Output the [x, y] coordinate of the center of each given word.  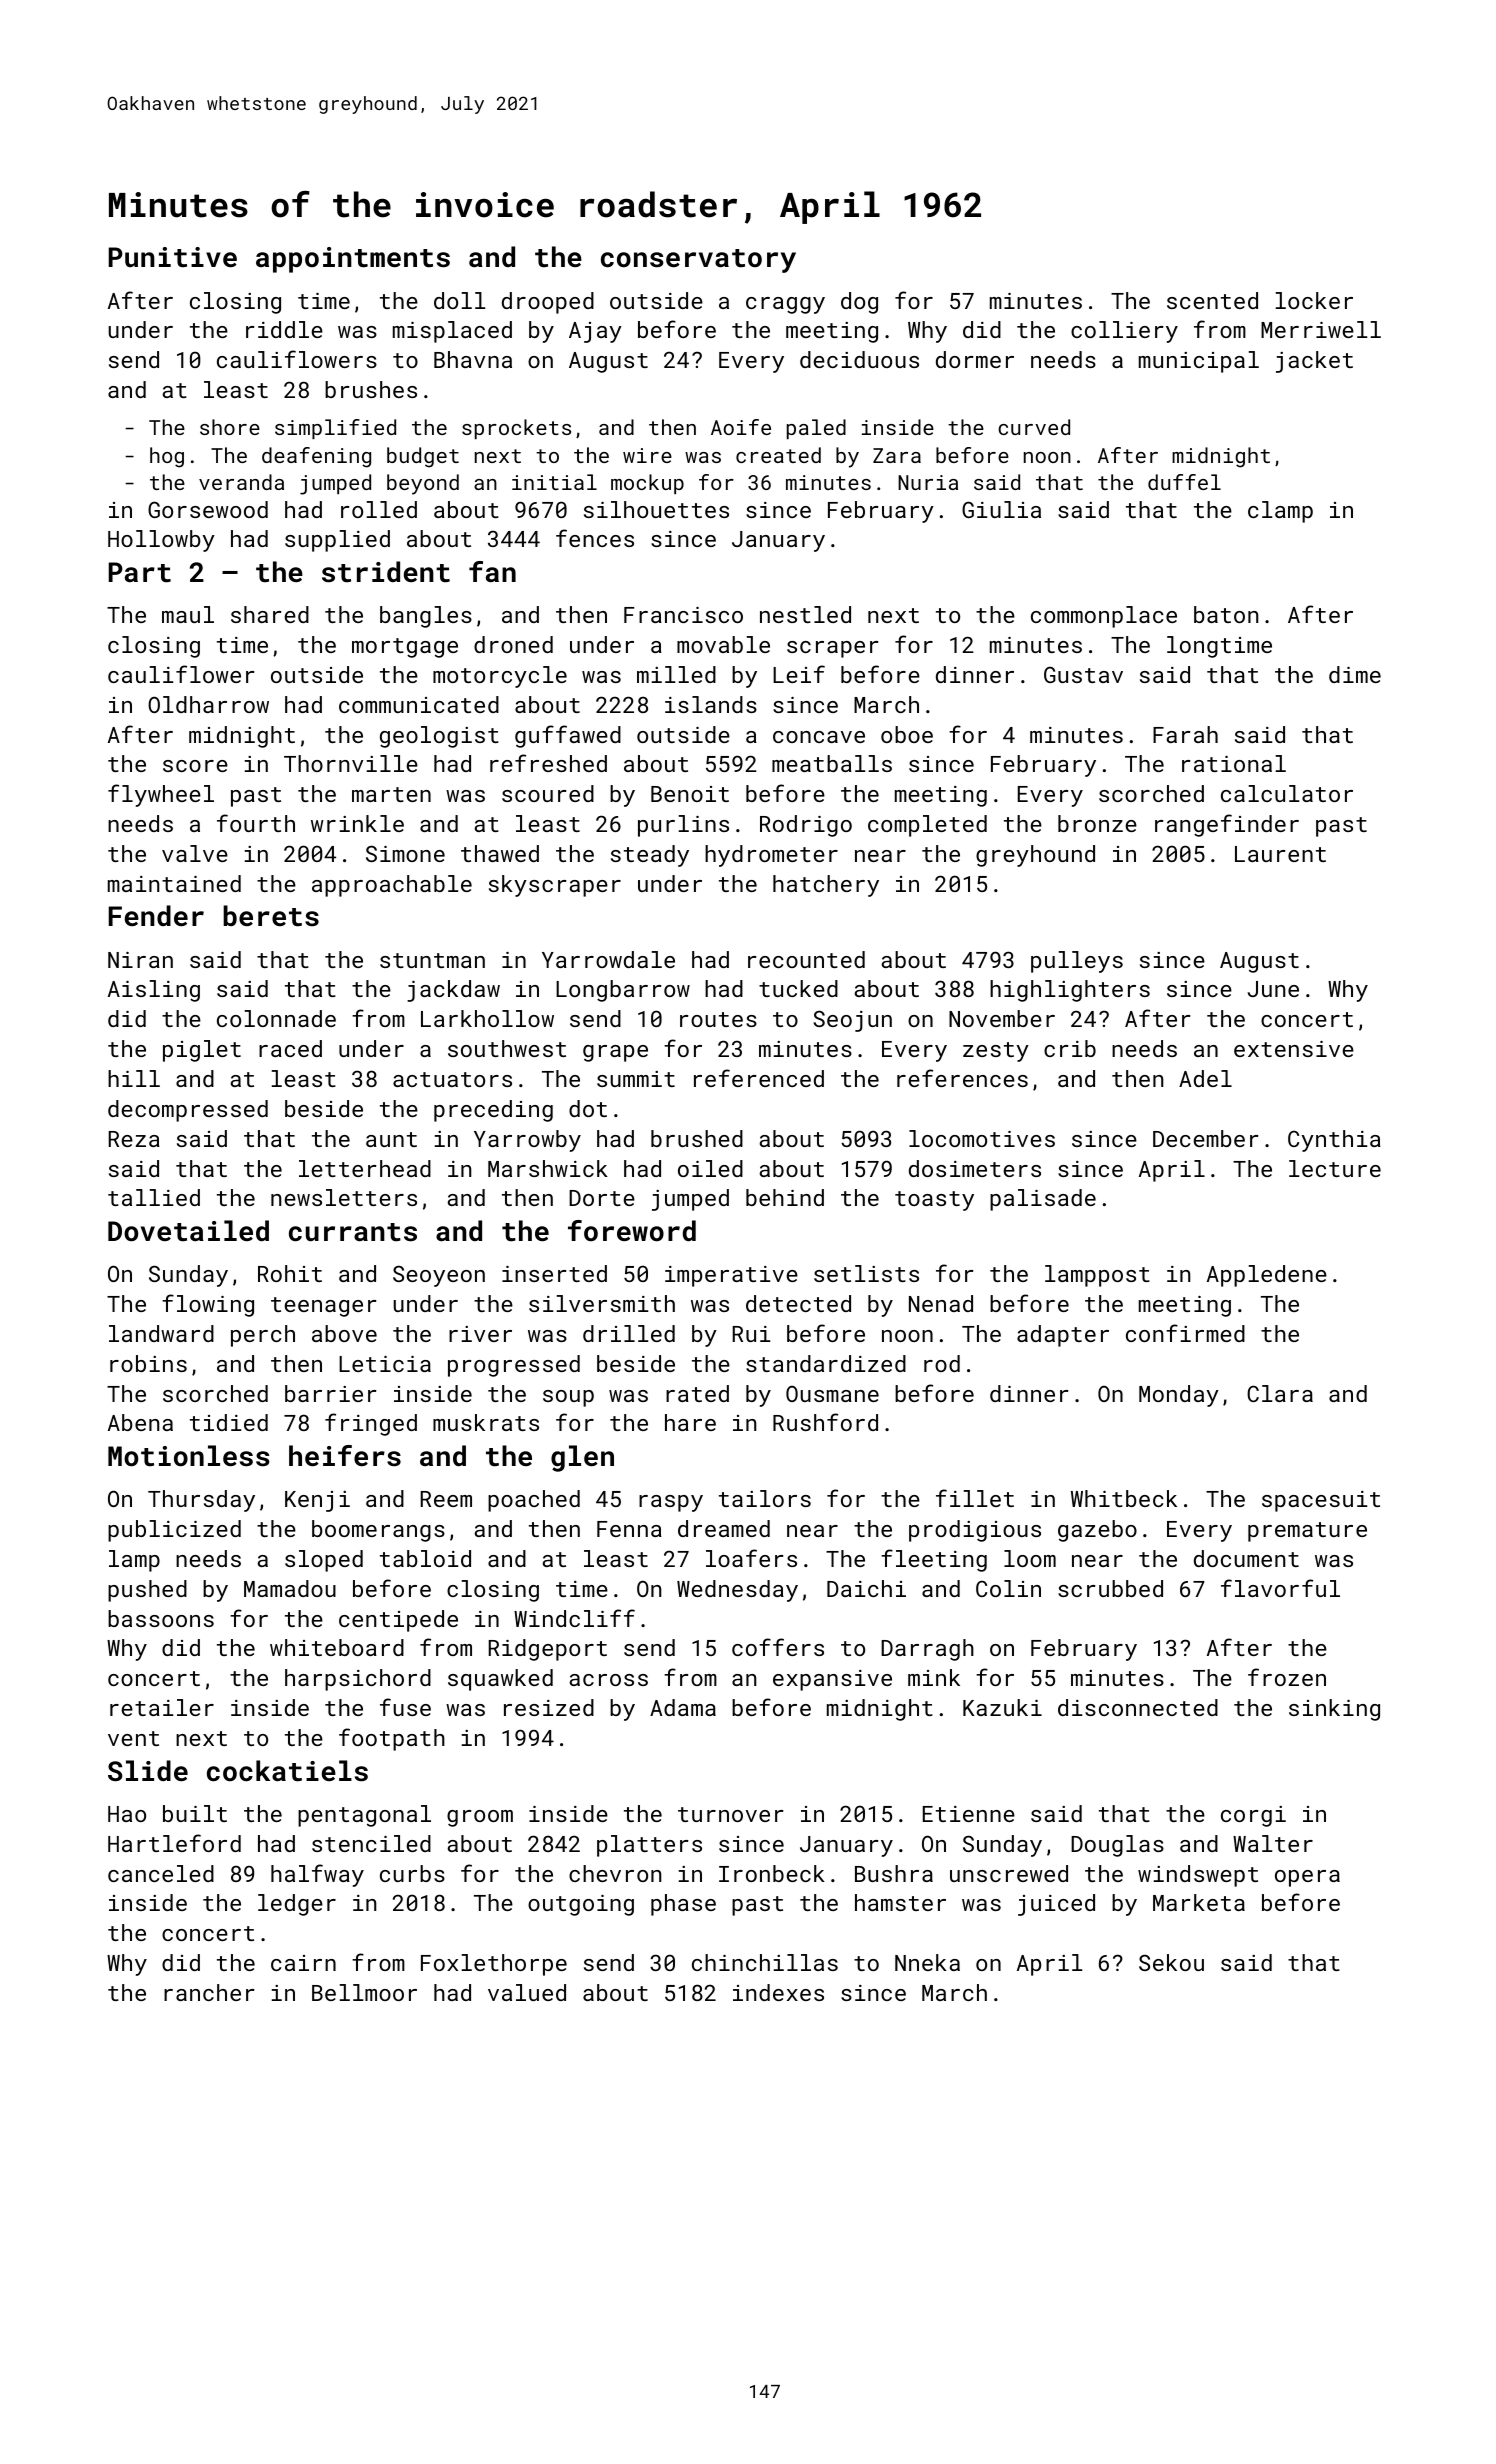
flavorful [1280, 1588]
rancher [209, 1992]
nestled [805, 614]
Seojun [852, 1021]
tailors [765, 1498]
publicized [174, 1531]
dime [1355, 674]
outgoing [581, 1905]
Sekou [1171, 1962]
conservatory [698, 261]
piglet [202, 1051]
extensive [1294, 1049]
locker [1314, 300]
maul [188, 614]
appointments [353, 260]
